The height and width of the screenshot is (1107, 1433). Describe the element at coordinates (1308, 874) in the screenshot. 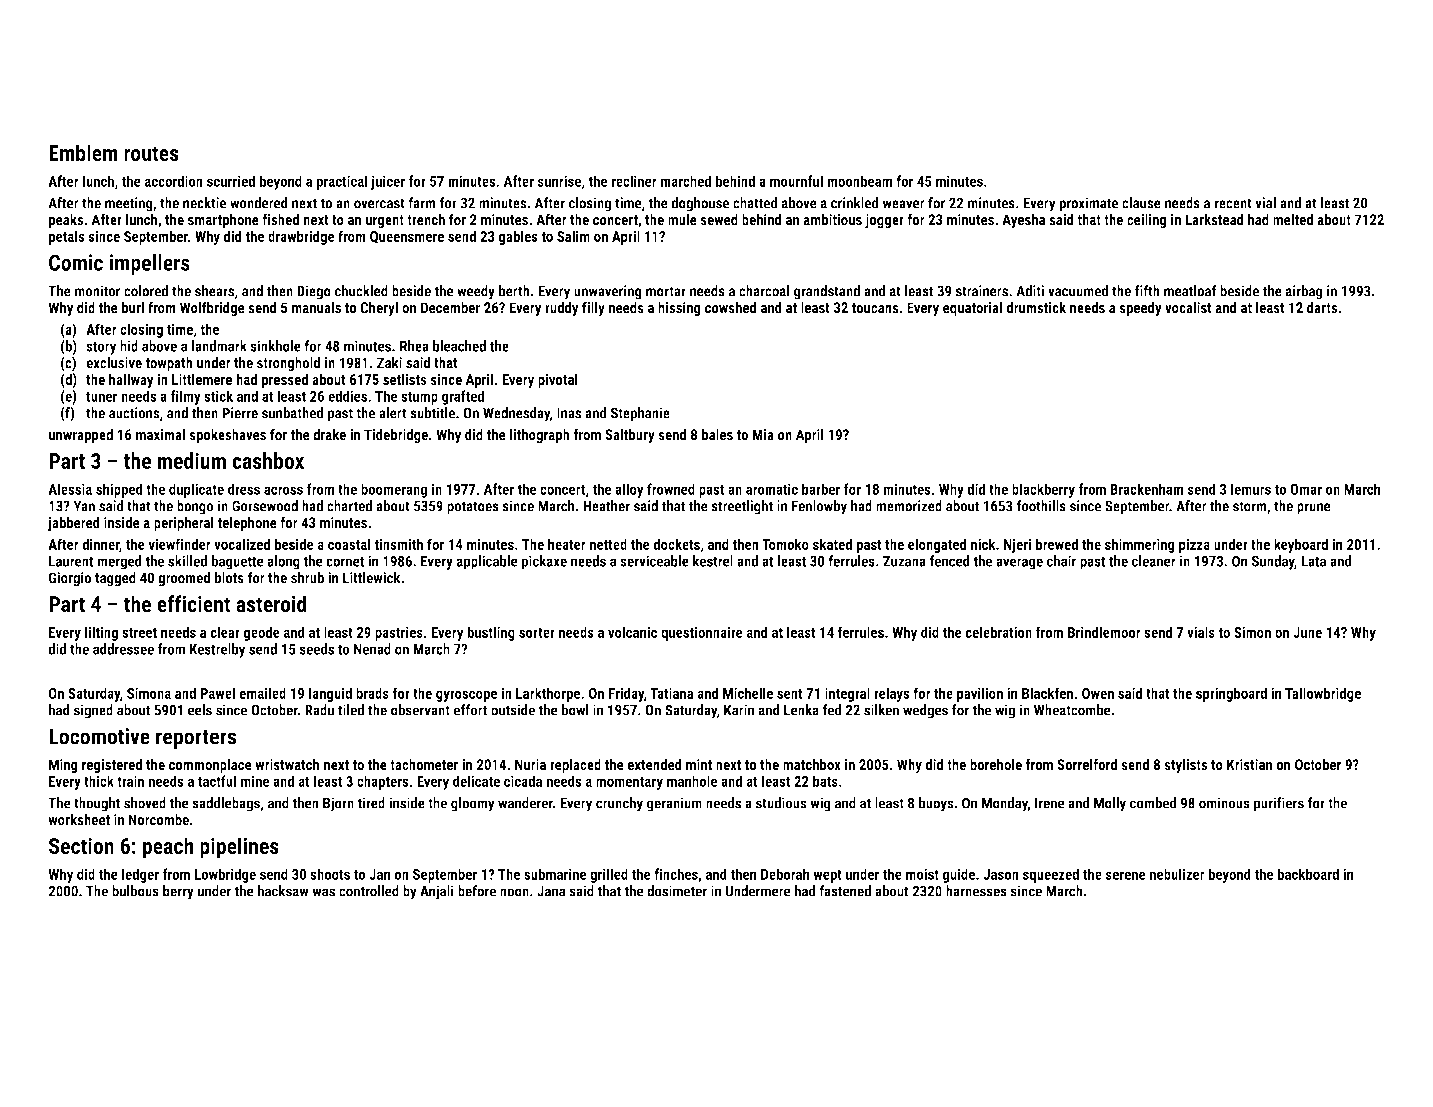

I see `backboard` at that location.
